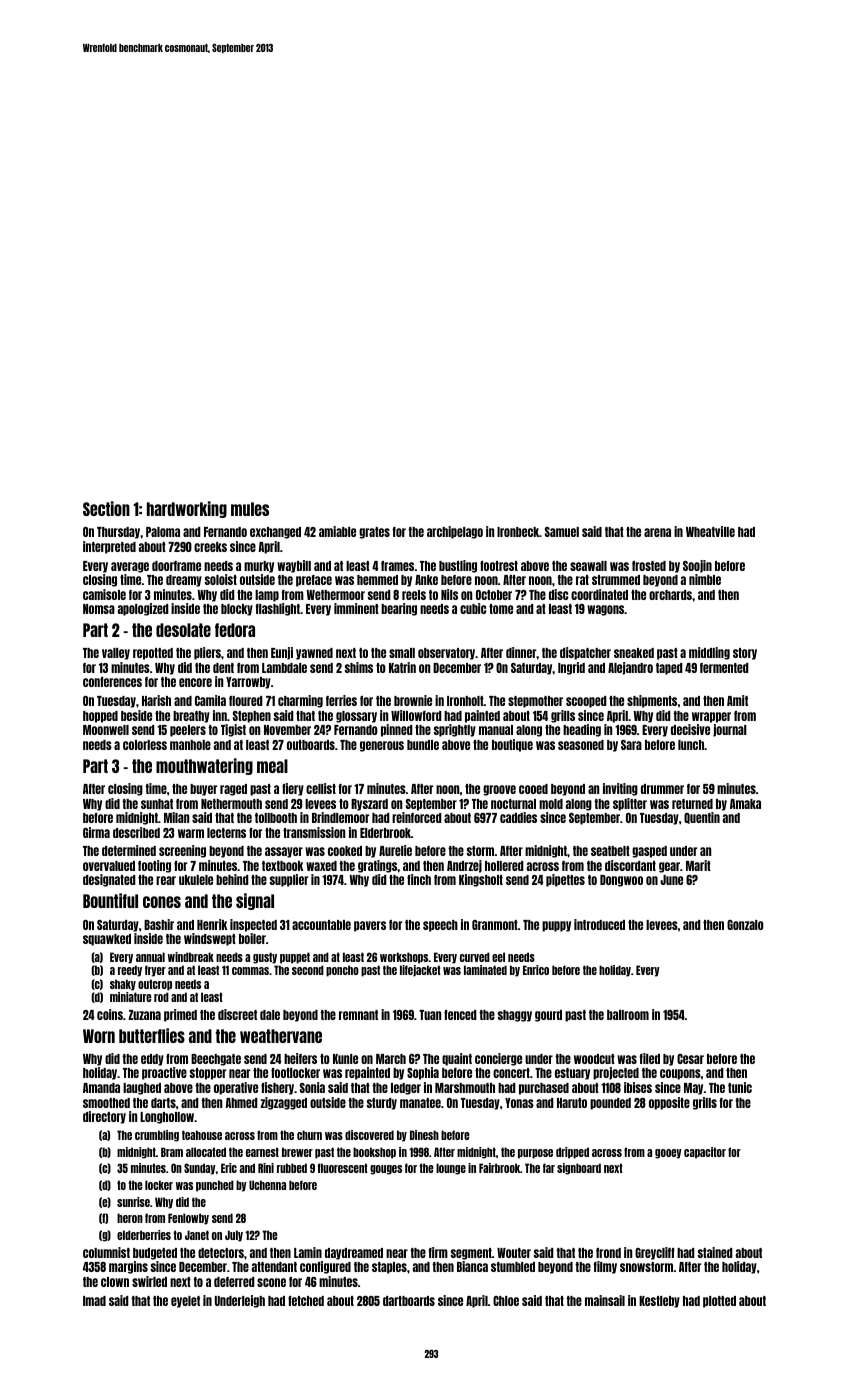  What do you see at coordinates (455, 532) in the screenshot?
I see `archipelago` at bounding box center [455, 532].
